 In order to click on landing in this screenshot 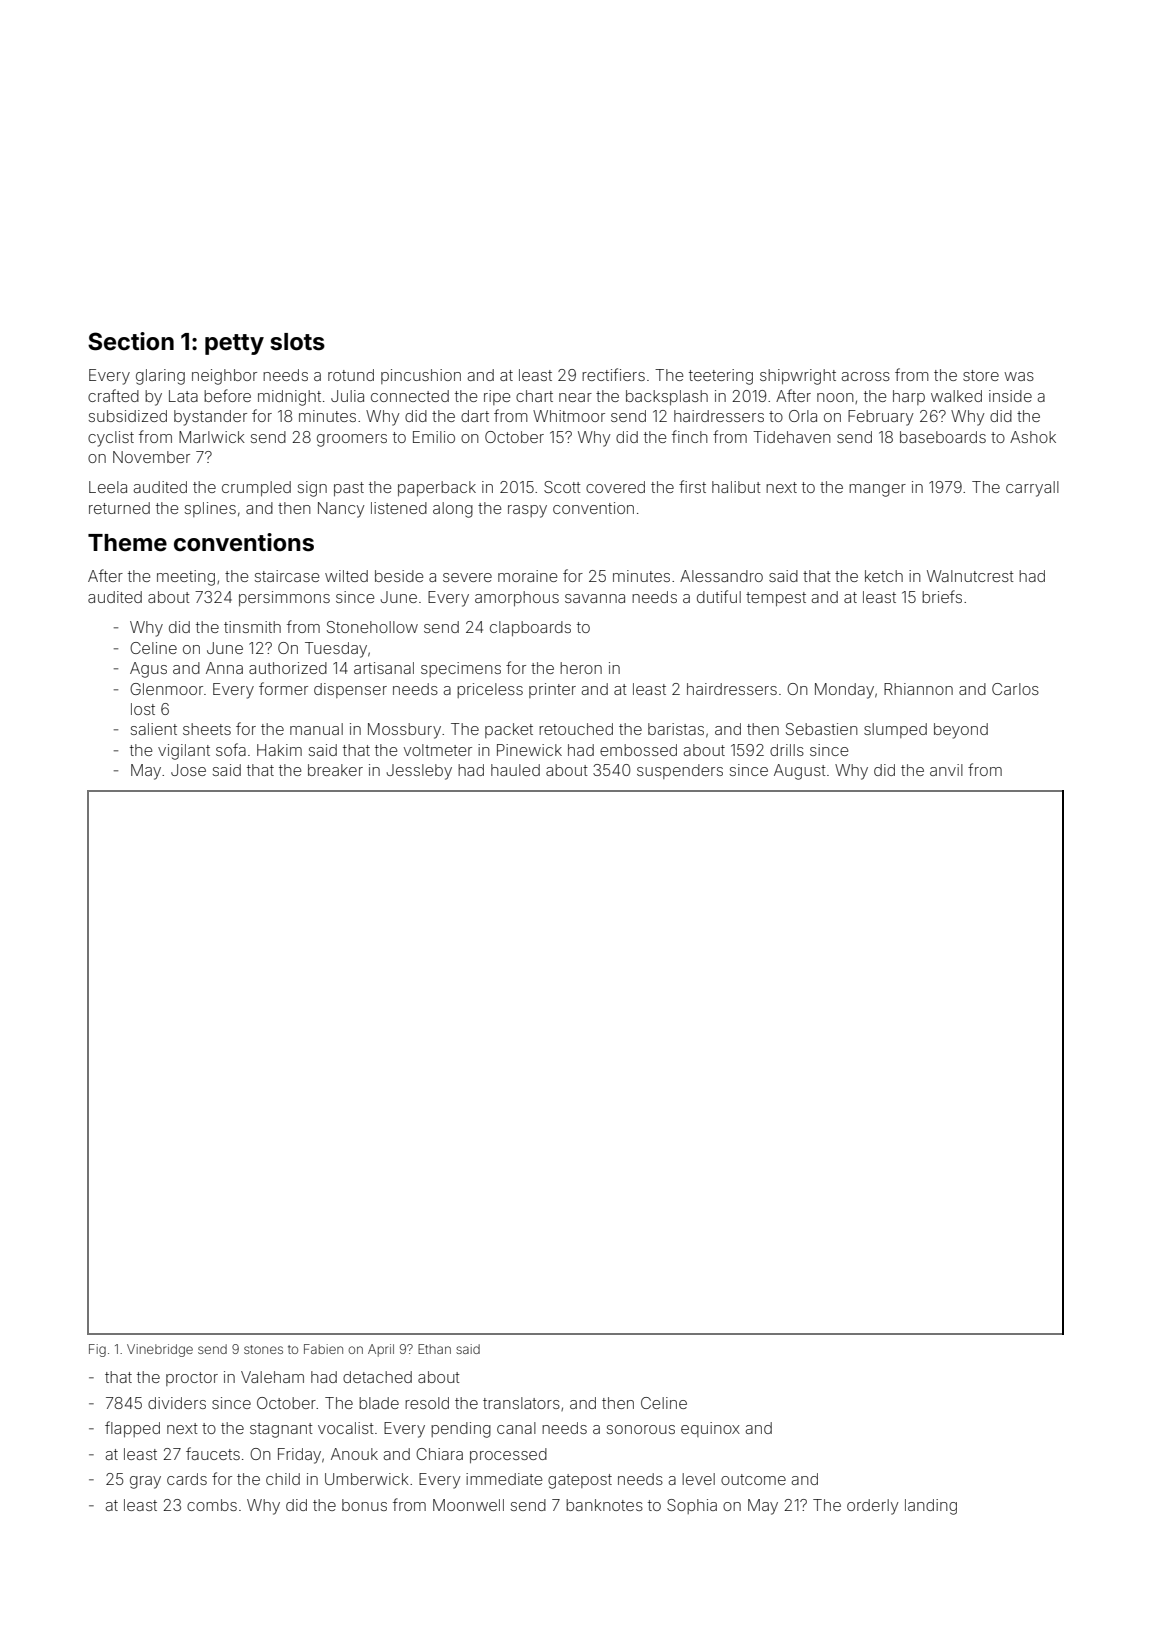, I will do `click(931, 1507)`.
